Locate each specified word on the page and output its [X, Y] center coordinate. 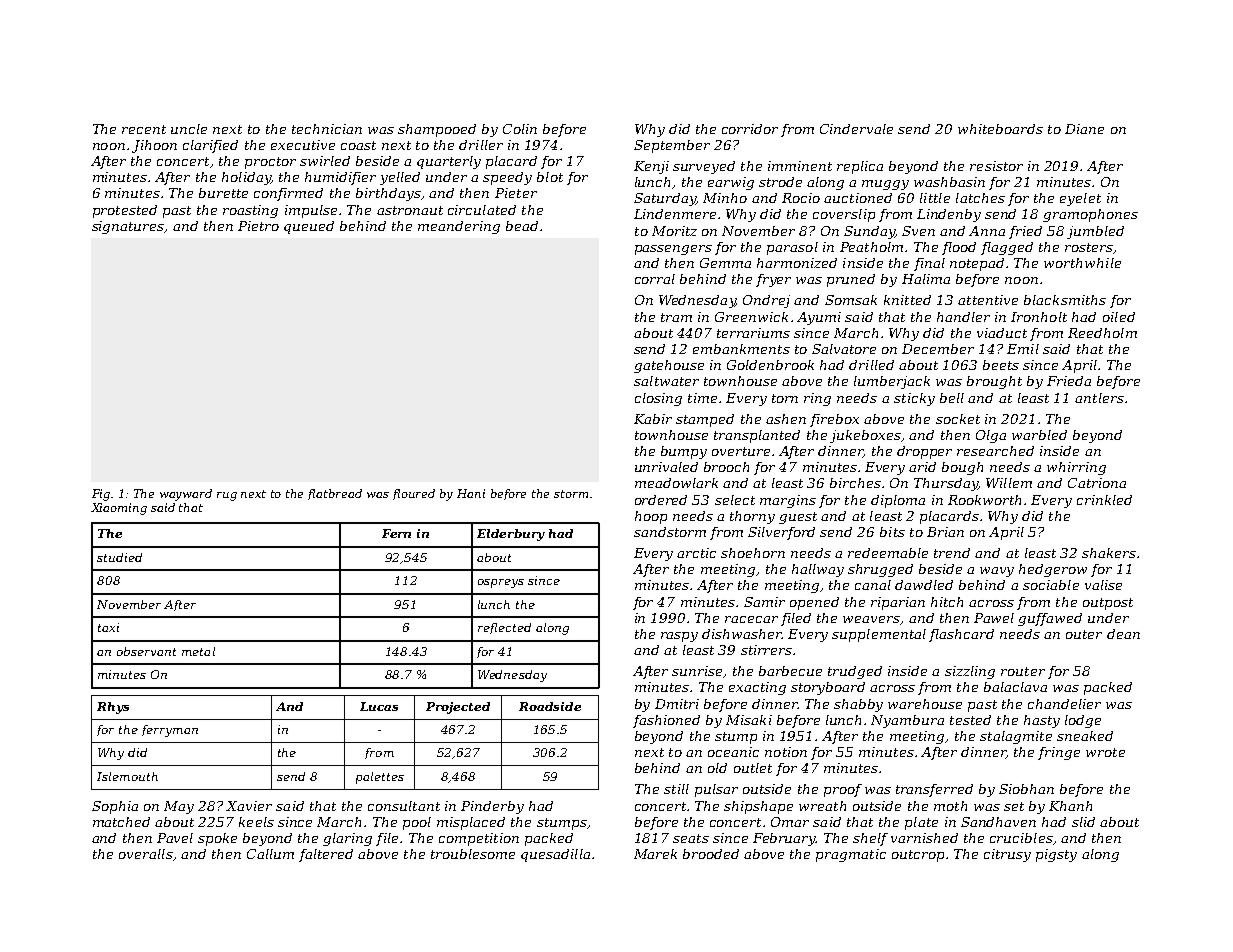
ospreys [501, 583]
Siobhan [1026, 789]
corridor [750, 129]
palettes [380, 778]
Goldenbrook [770, 365]
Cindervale [856, 129]
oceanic [733, 752]
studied [119, 557]
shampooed [437, 130]
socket [958, 419]
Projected [458, 708]
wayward [186, 495]
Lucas [379, 706]
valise [1103, 585]
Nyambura [907, 721]
